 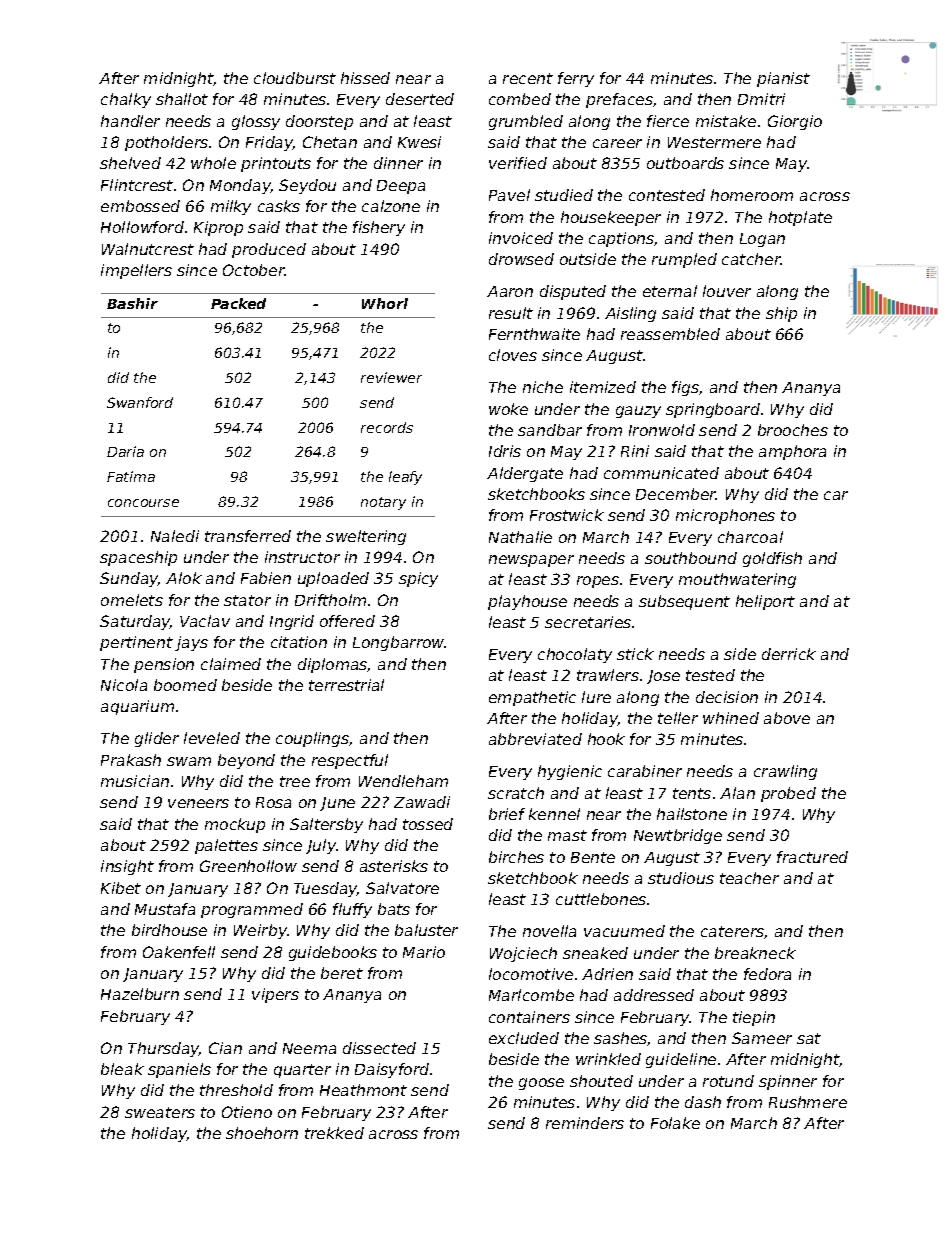 What do you see at coordinates (295, 78) in the document?
I see `cloudburst` at bounding box center [295, 78].
